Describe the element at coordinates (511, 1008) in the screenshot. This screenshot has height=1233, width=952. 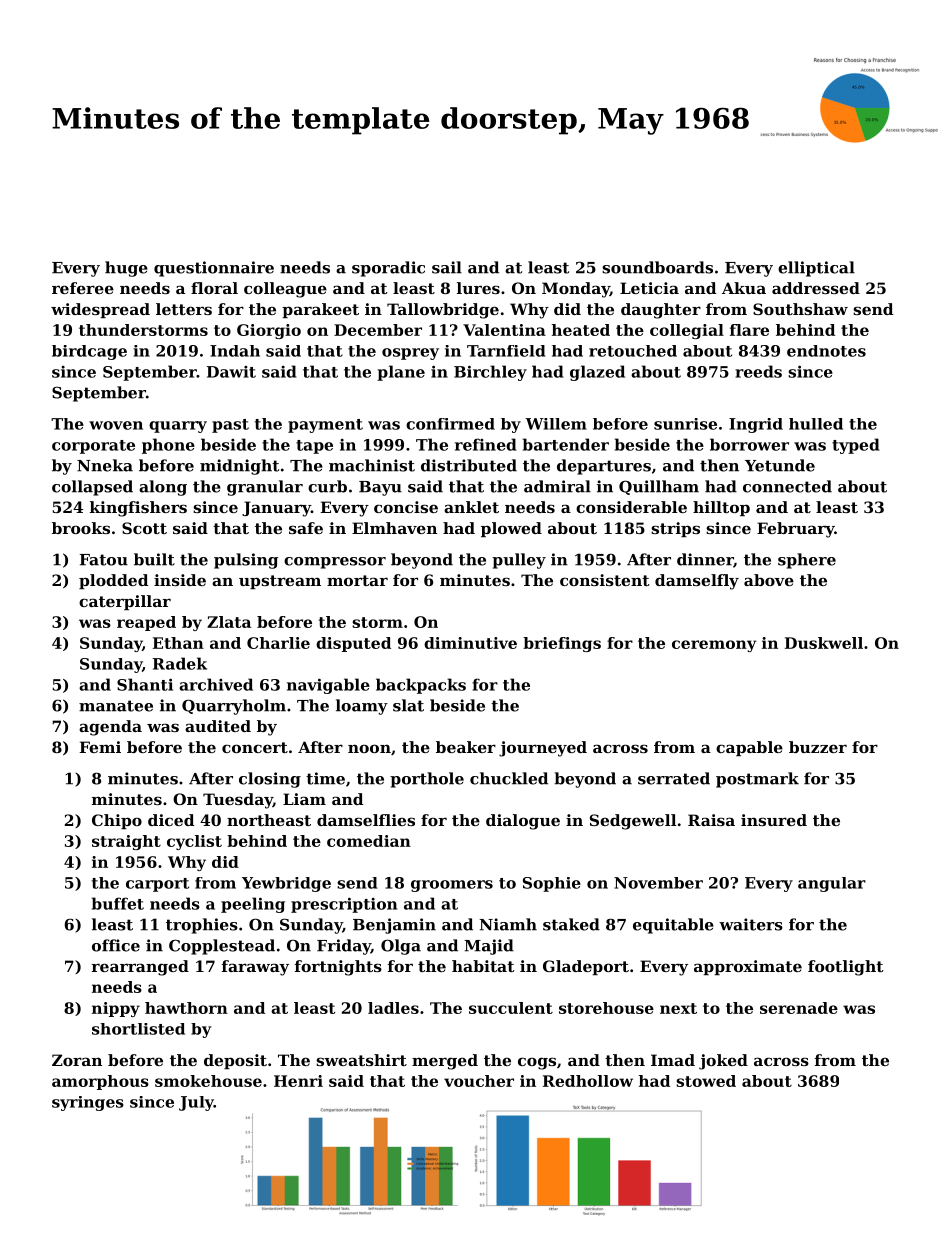
I see `succulent` at that location.
